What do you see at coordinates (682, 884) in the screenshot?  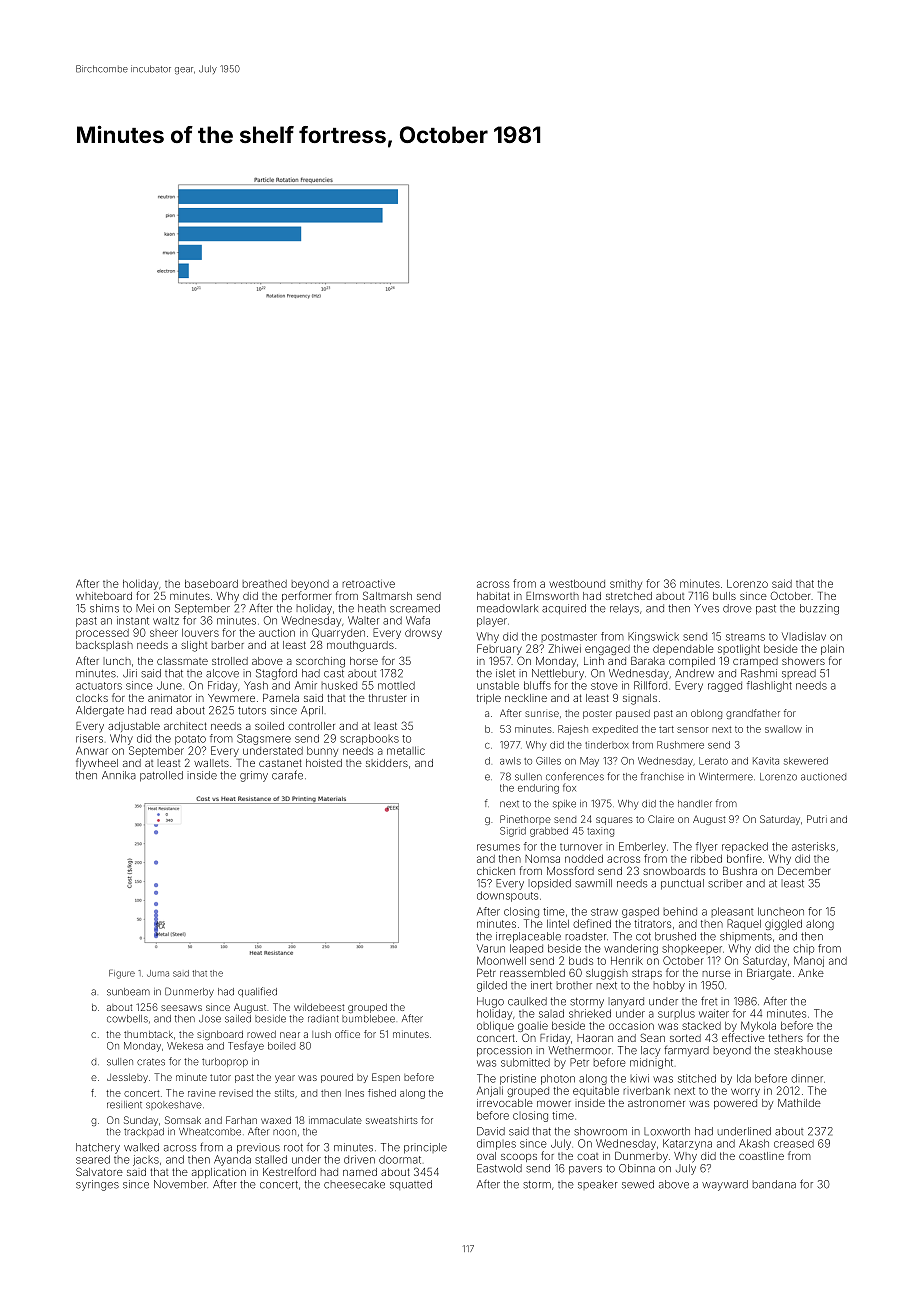 I see `punctual` at bounding box center [682, 884].
